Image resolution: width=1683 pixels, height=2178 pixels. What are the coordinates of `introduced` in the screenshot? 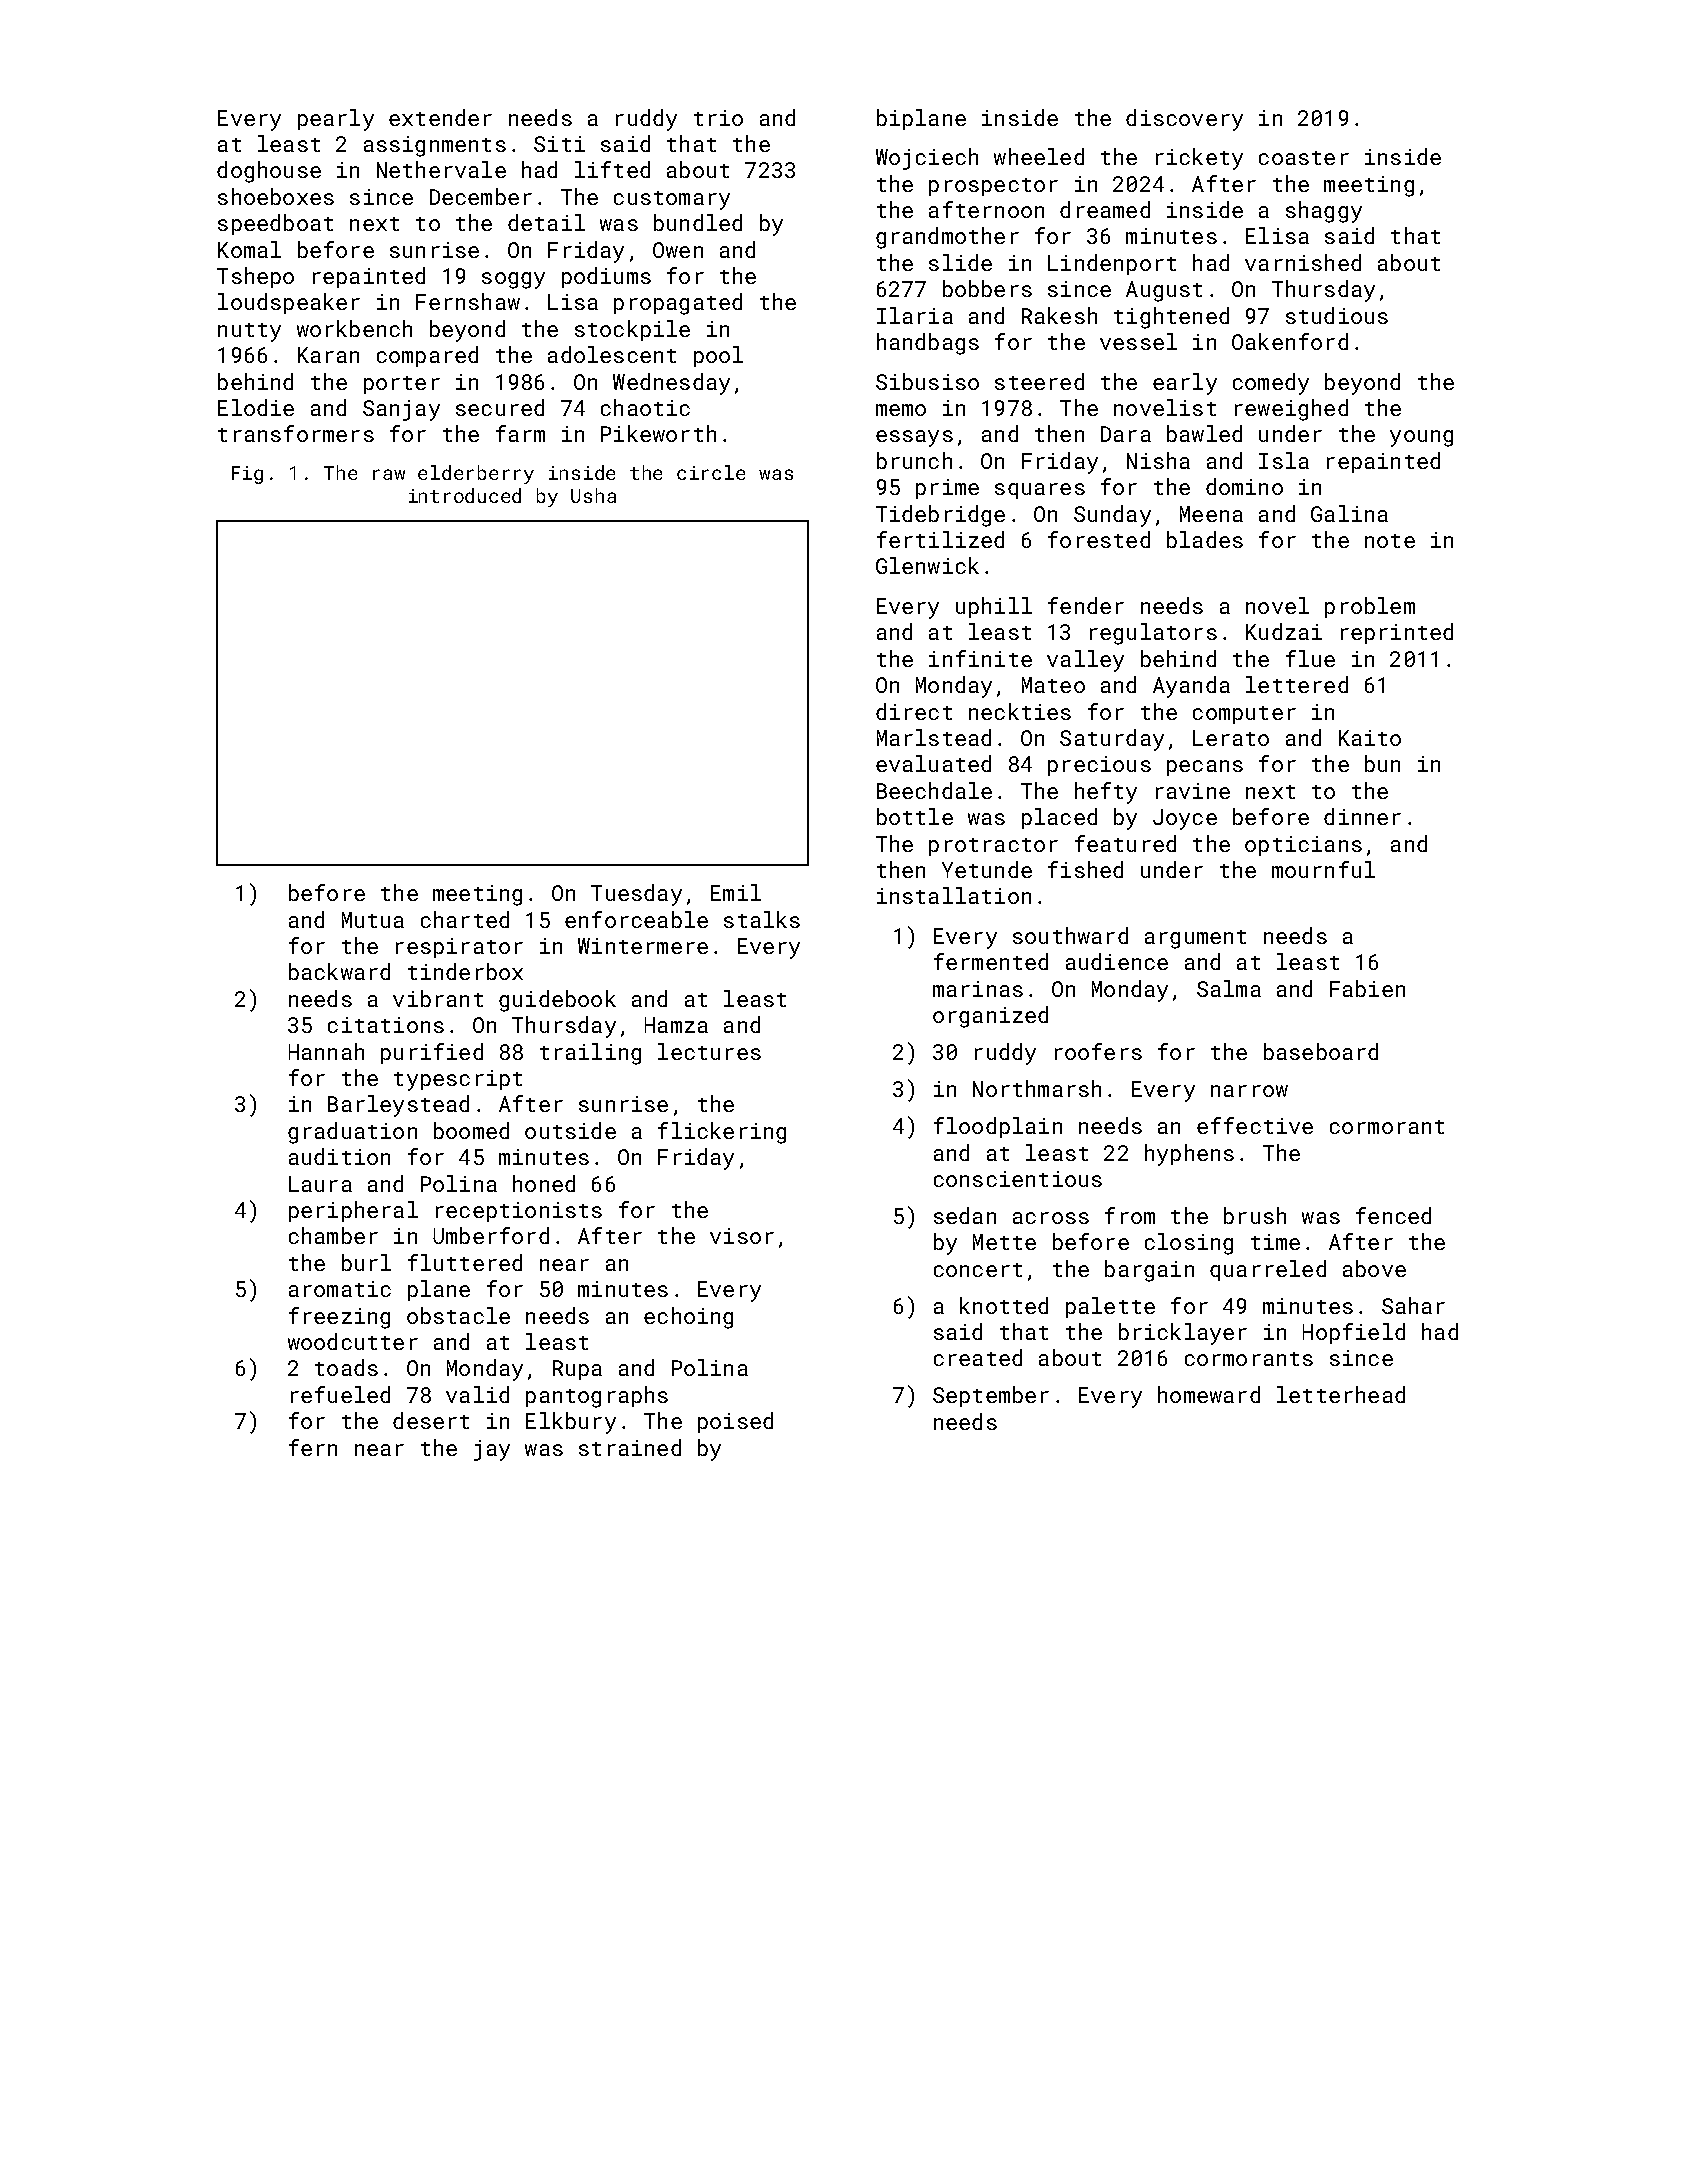 It's located at (465, 495).
